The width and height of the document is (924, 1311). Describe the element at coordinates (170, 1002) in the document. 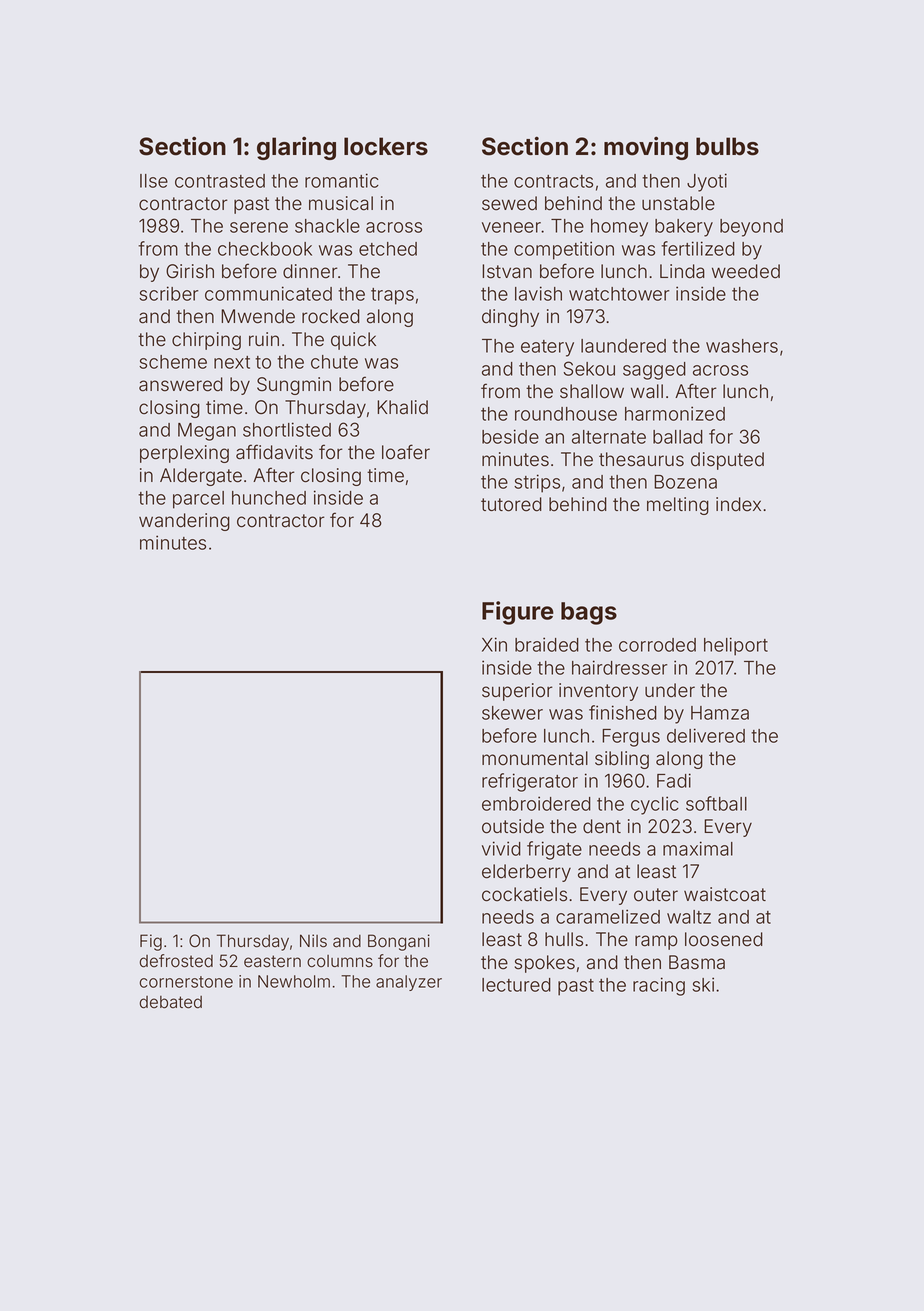

I see `debated` at that location.
